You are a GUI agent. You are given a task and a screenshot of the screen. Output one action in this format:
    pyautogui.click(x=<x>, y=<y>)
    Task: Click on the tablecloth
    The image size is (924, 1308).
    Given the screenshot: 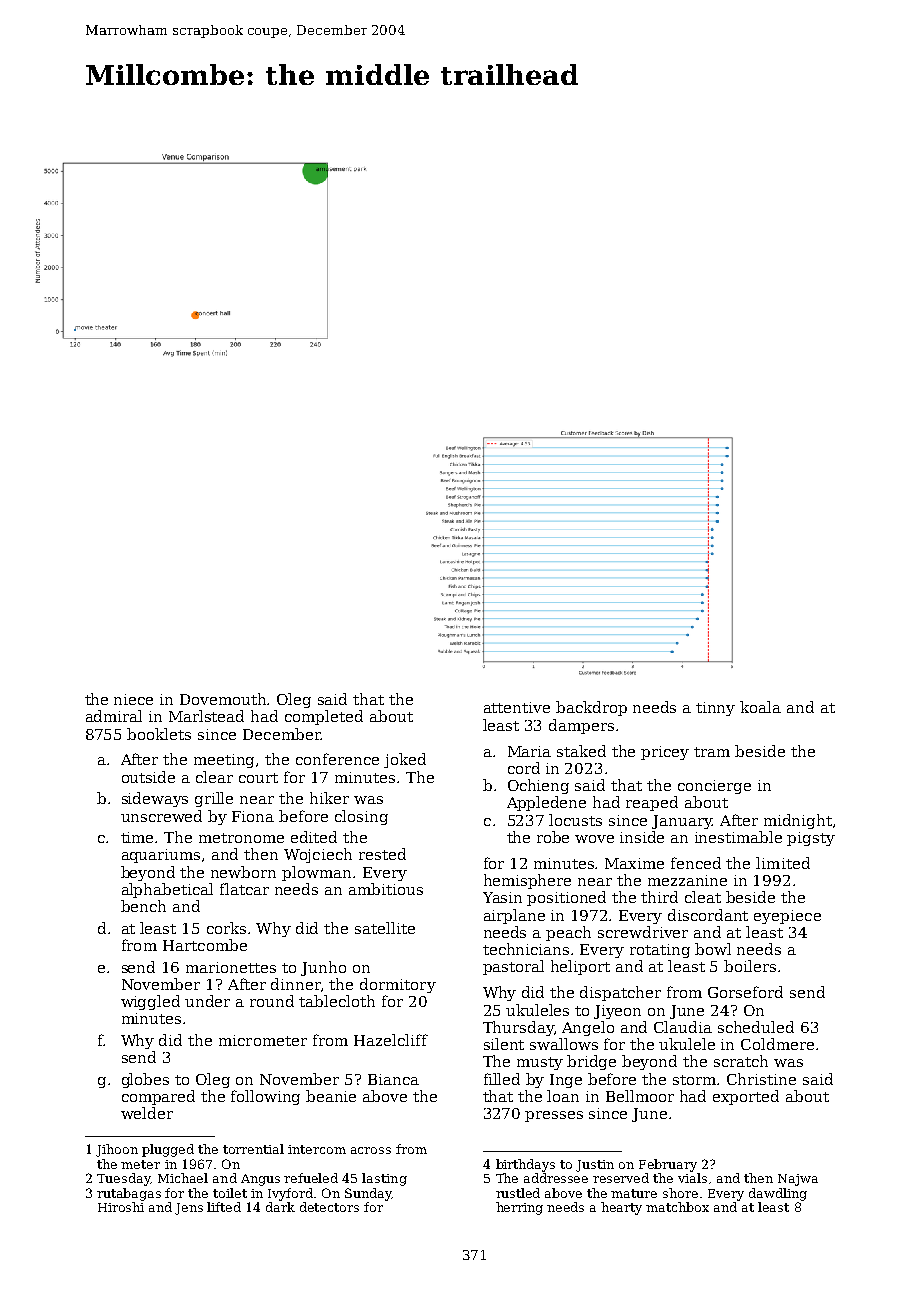 What is the action you would take?
    pyautogui.click(x=337, y=1001)
